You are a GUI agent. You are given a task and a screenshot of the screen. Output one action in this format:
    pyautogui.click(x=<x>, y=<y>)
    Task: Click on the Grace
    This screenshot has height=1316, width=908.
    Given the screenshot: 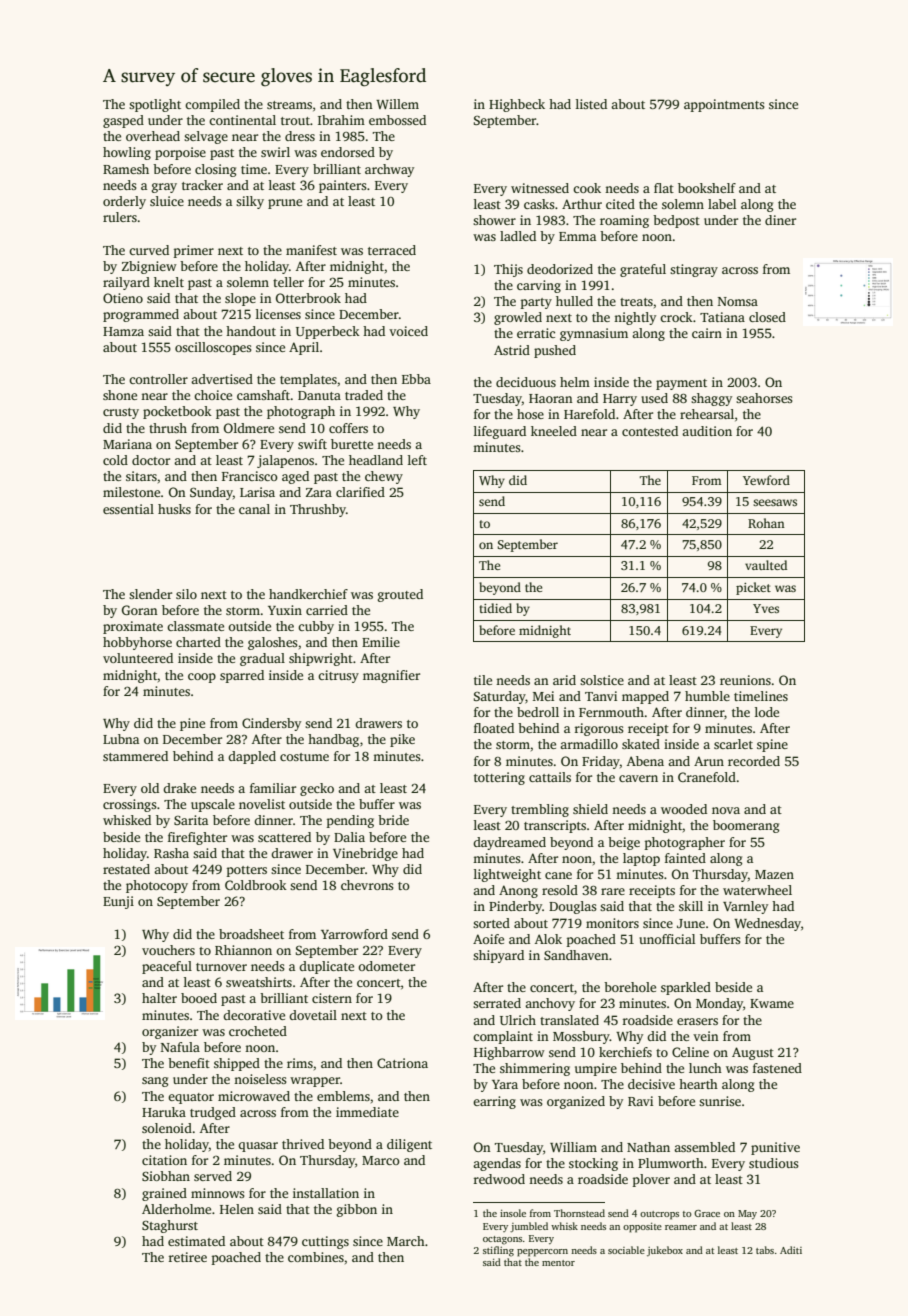 What is the action you would take?
    pyautogui.click(x=707, y=1213)
